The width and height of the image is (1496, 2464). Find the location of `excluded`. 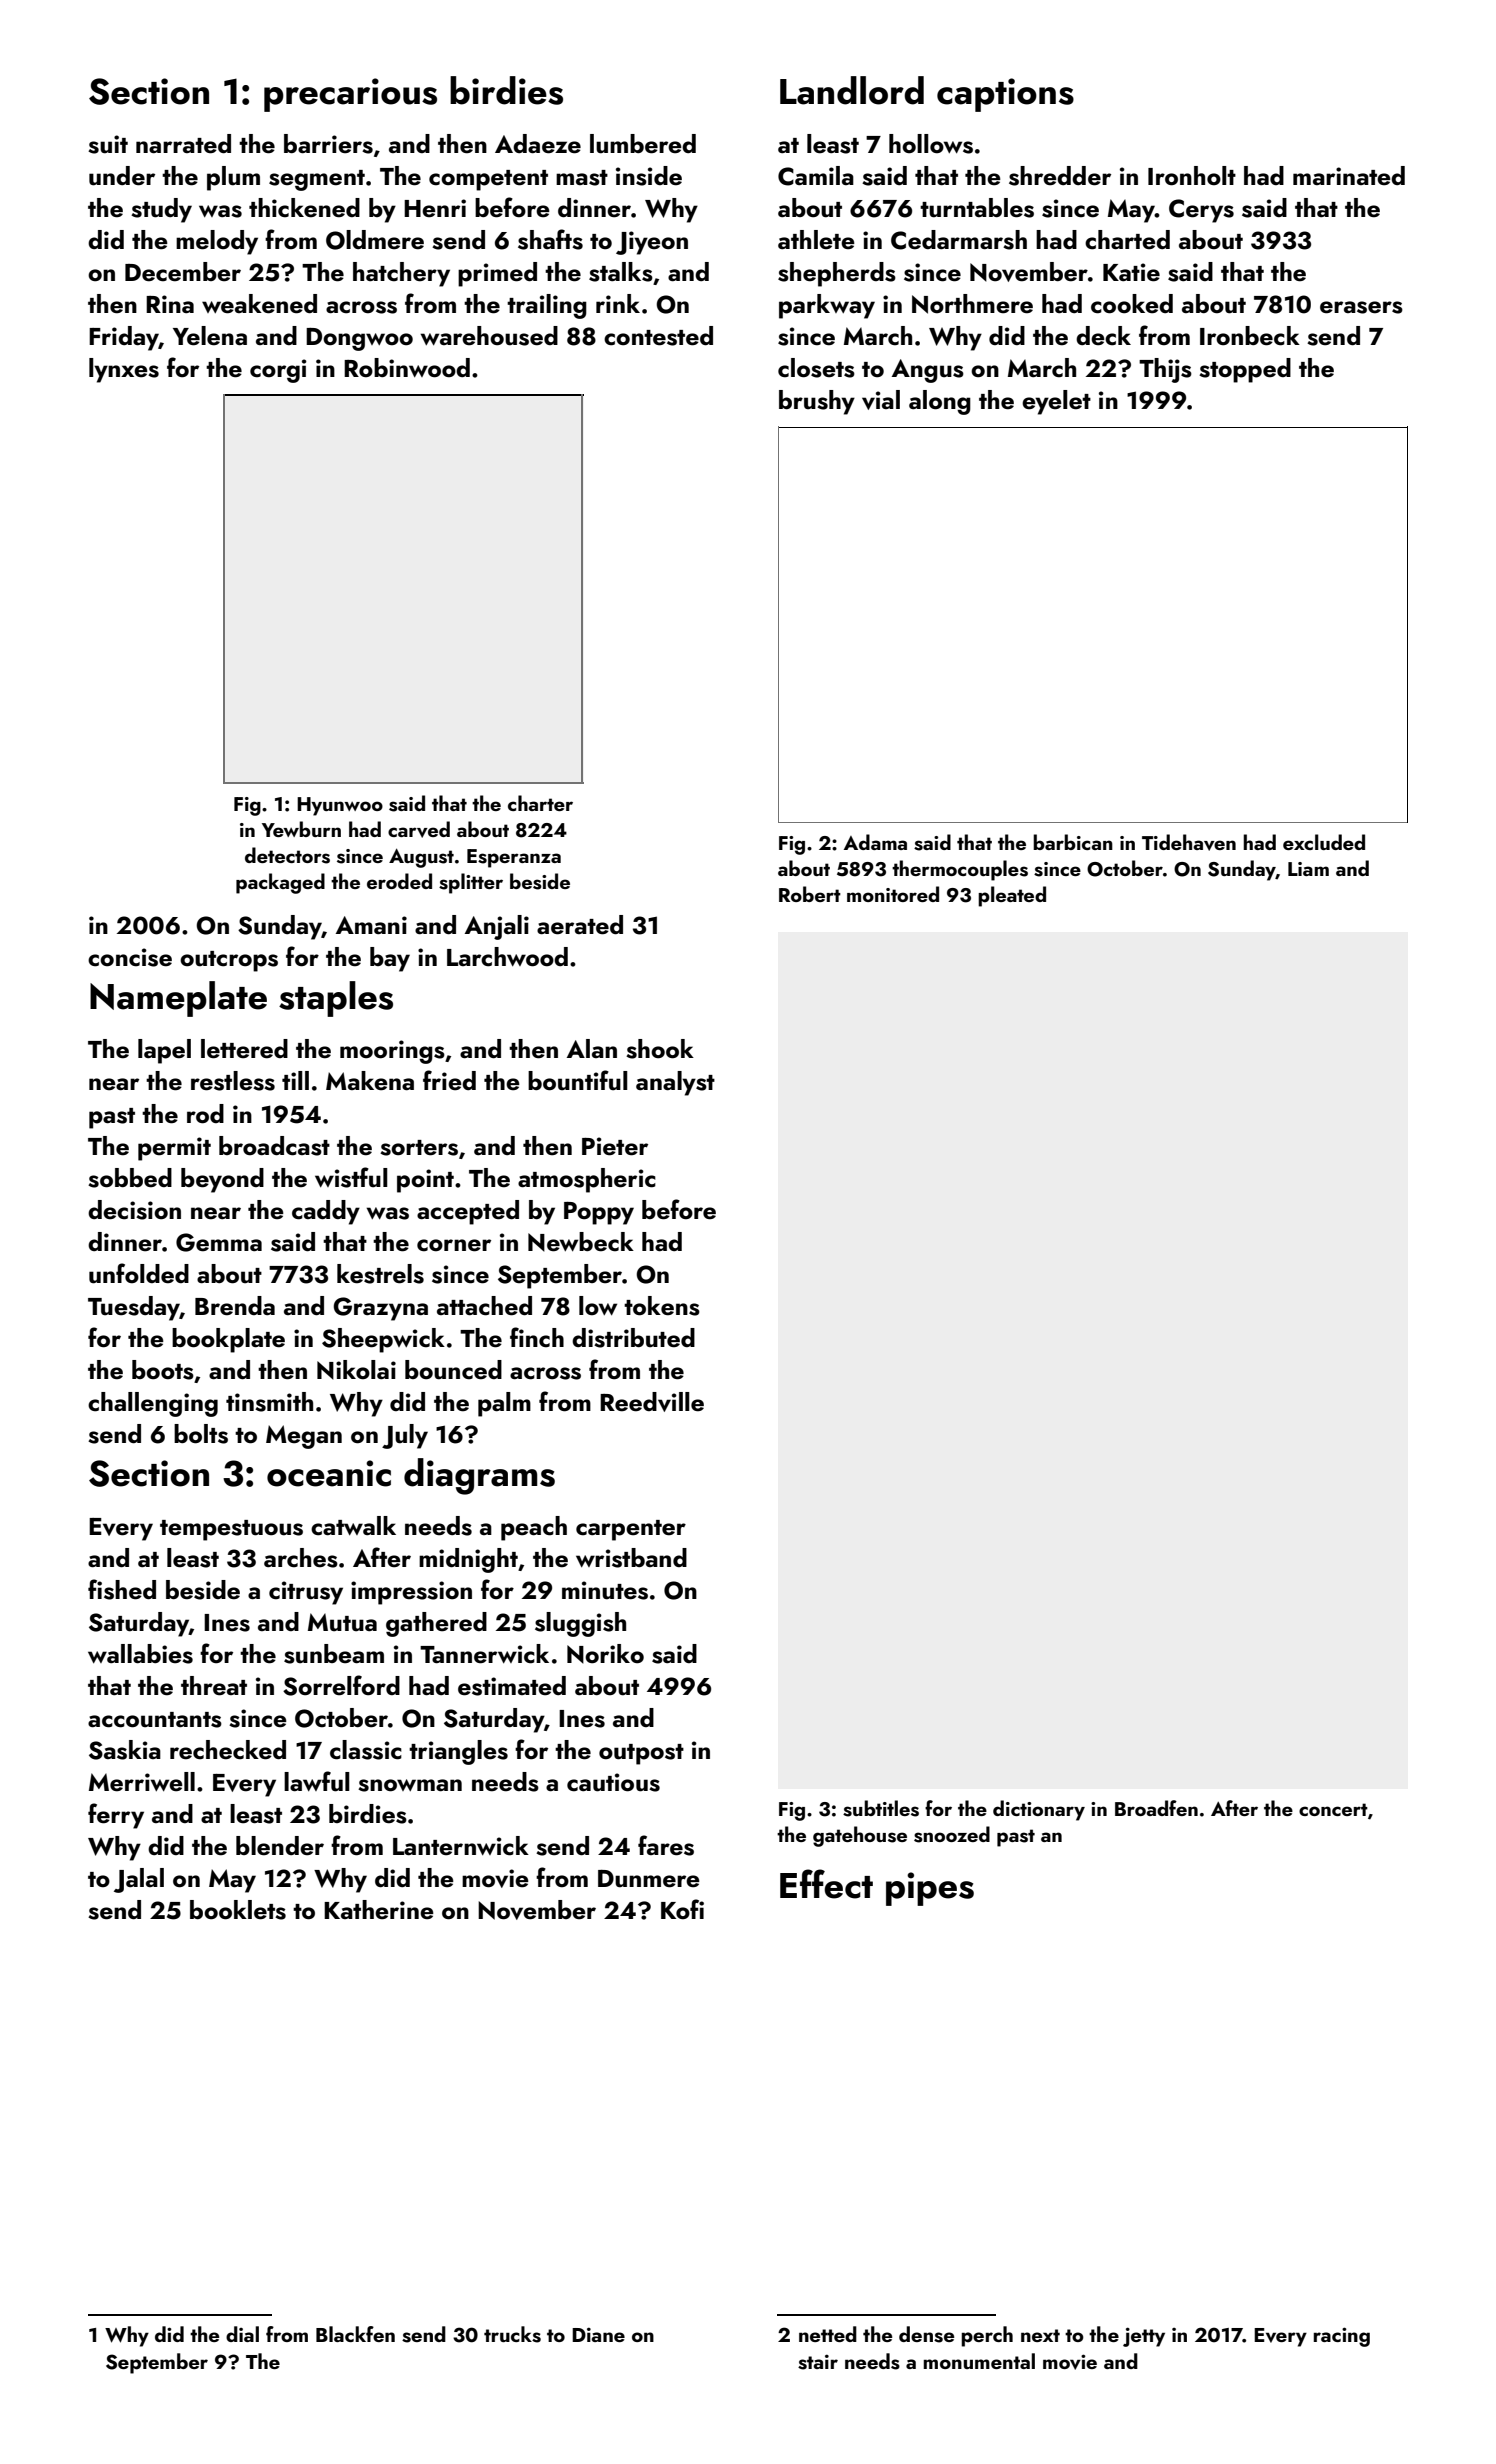

excluded is located at coordinates (1324, 842).
